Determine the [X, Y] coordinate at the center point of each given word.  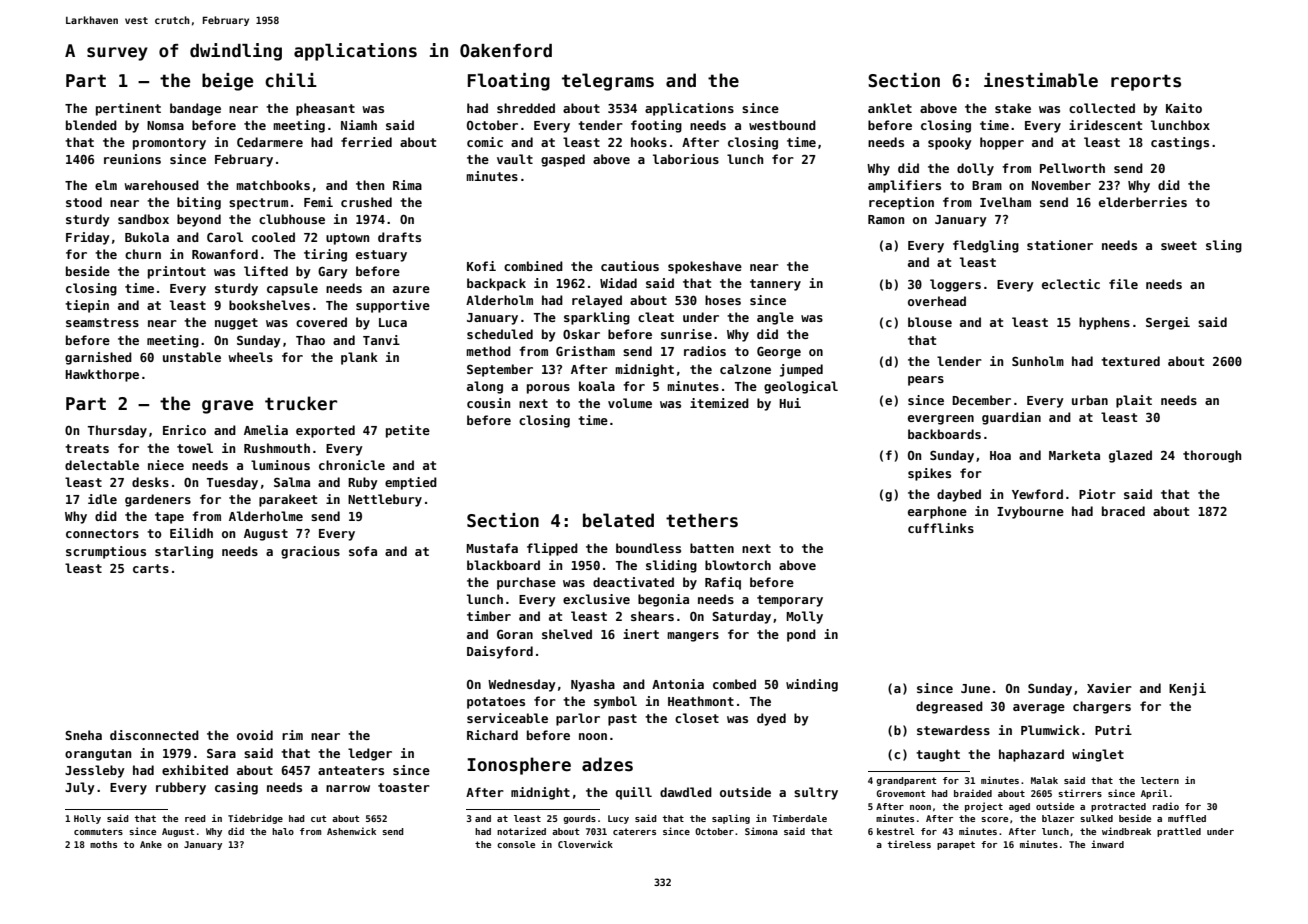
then [370, 185]
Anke [151, 844]
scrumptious [106, 552]
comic [485, 142]
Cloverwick [585, 844]
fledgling [986, 246]
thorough [1212, 456]
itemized [719, 403]
